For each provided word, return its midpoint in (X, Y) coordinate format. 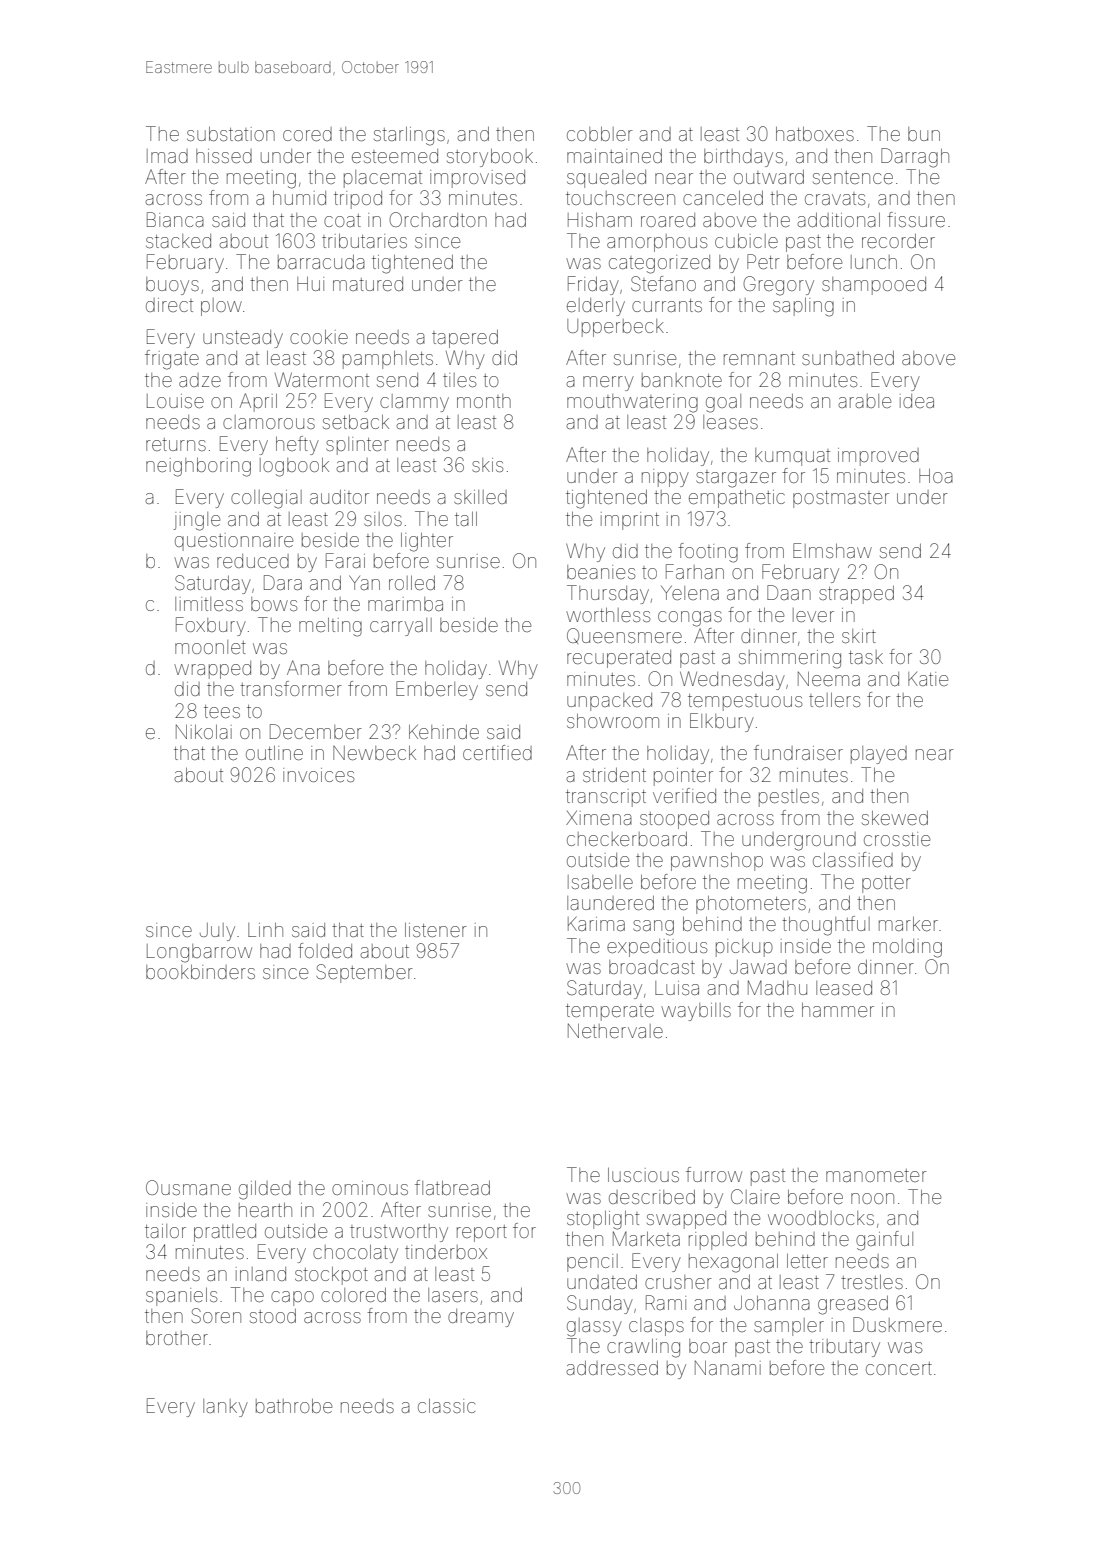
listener (436, 930)
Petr (763, 261)
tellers (834, 700)
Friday (593, 285)
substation (231, 134)
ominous (370, 1188)
